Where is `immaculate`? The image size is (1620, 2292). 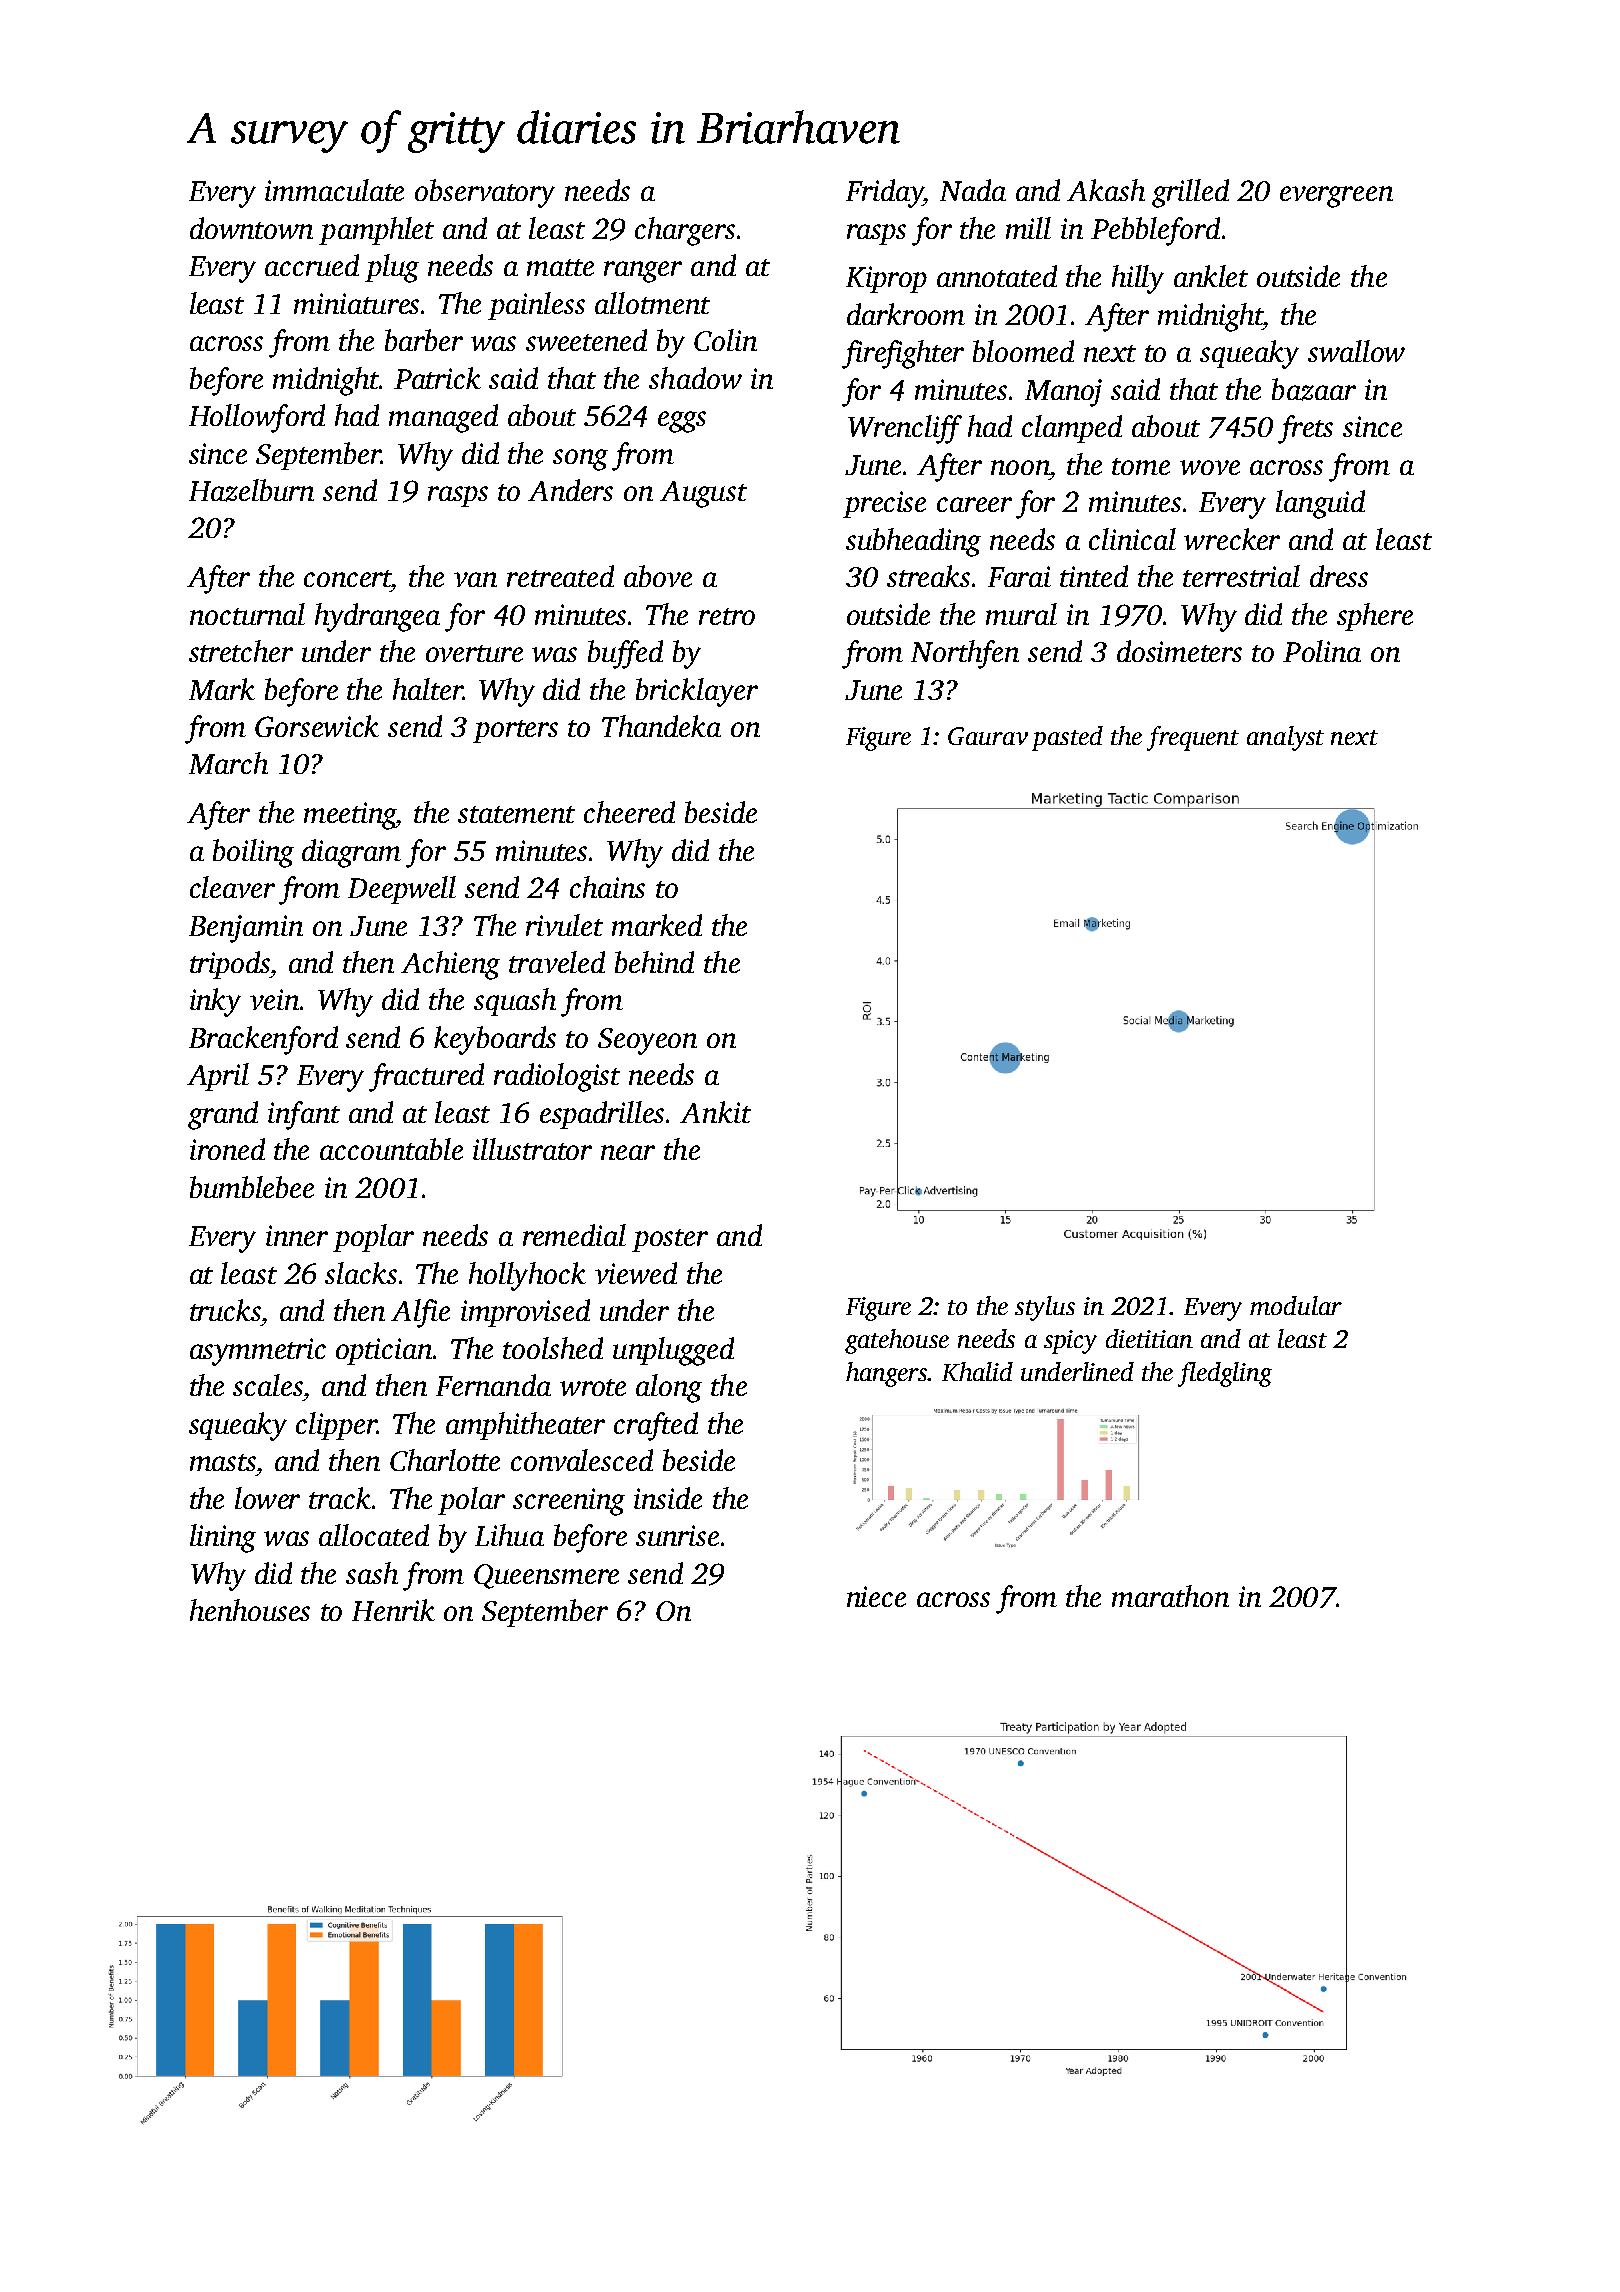
immaculate is located at coordinates (334, 190).
